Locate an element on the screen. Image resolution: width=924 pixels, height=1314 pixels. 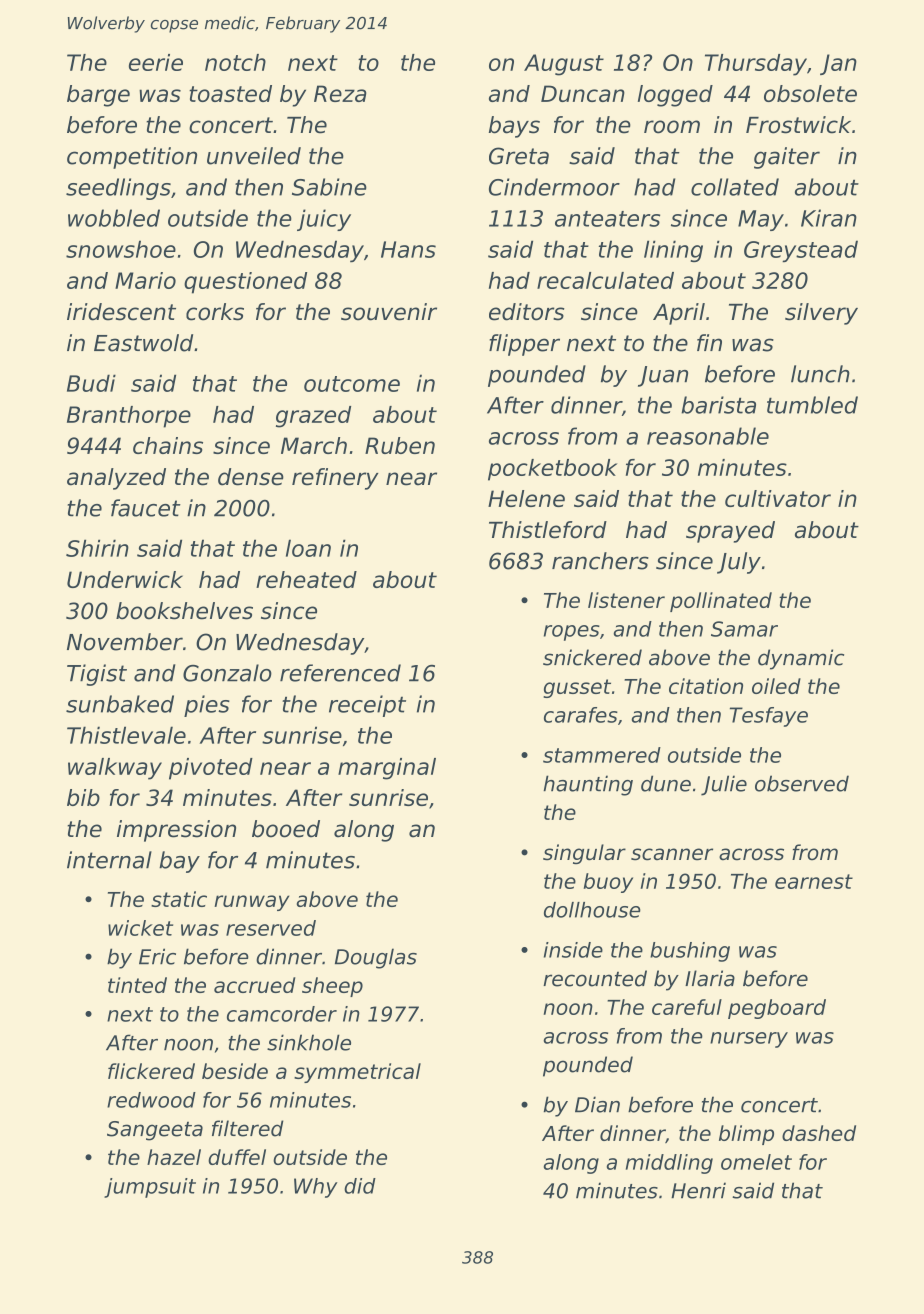
Thursday is located at coordinates (756, 65).
